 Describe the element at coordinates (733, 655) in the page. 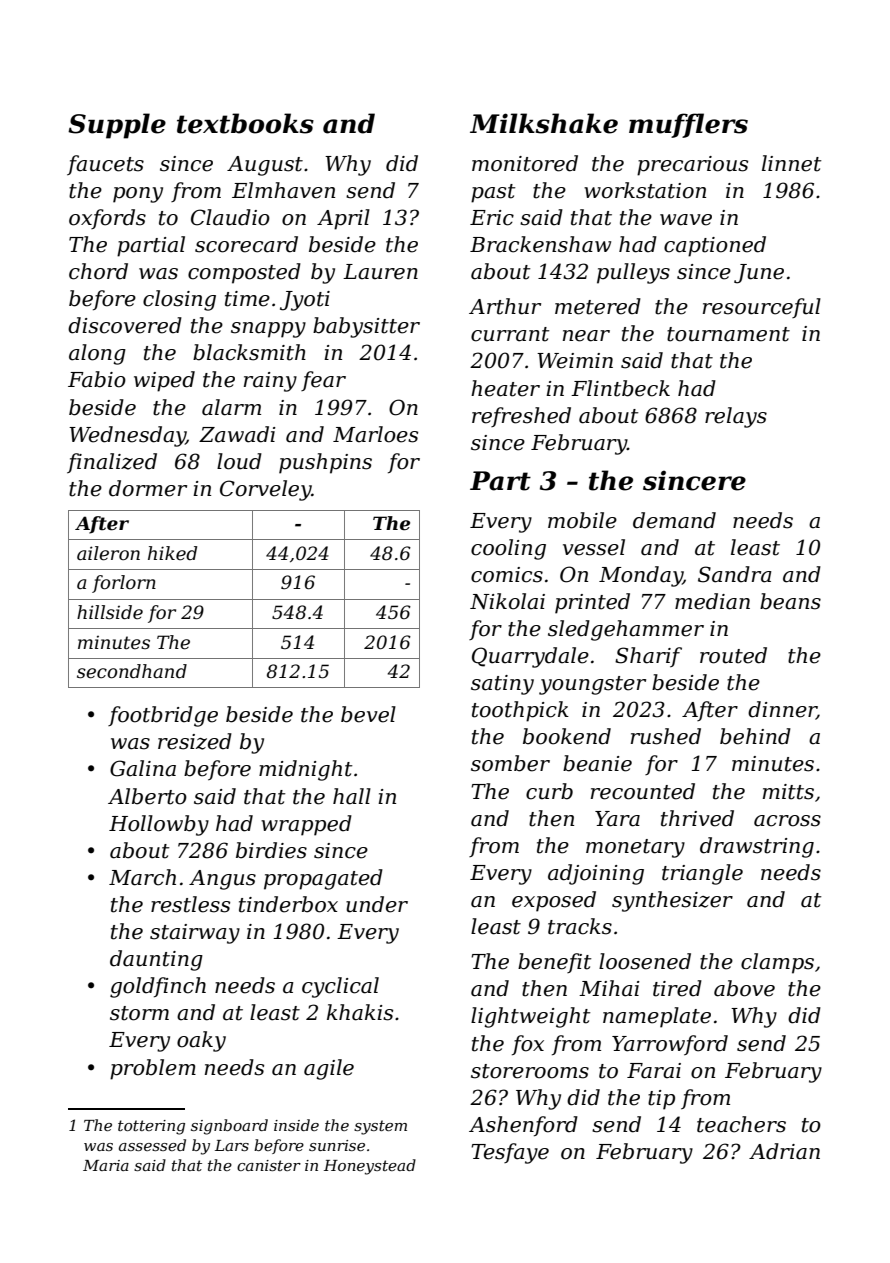

I see `routed` at that location.
